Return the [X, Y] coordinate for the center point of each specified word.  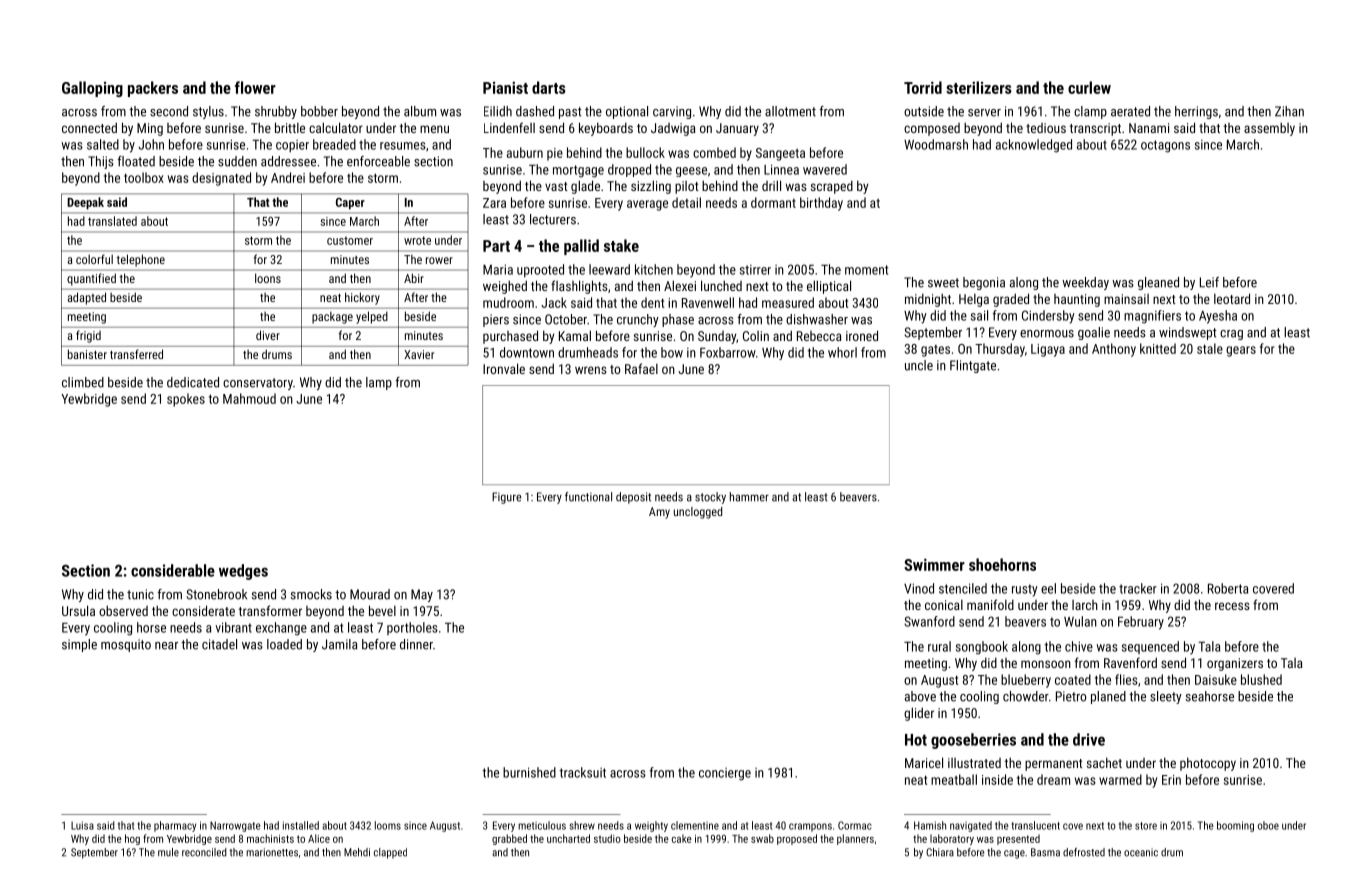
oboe [1268, 825]
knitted [1158, 348]
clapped [390, 853]
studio [607, 838]
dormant [773, 202]
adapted [86, 298]
